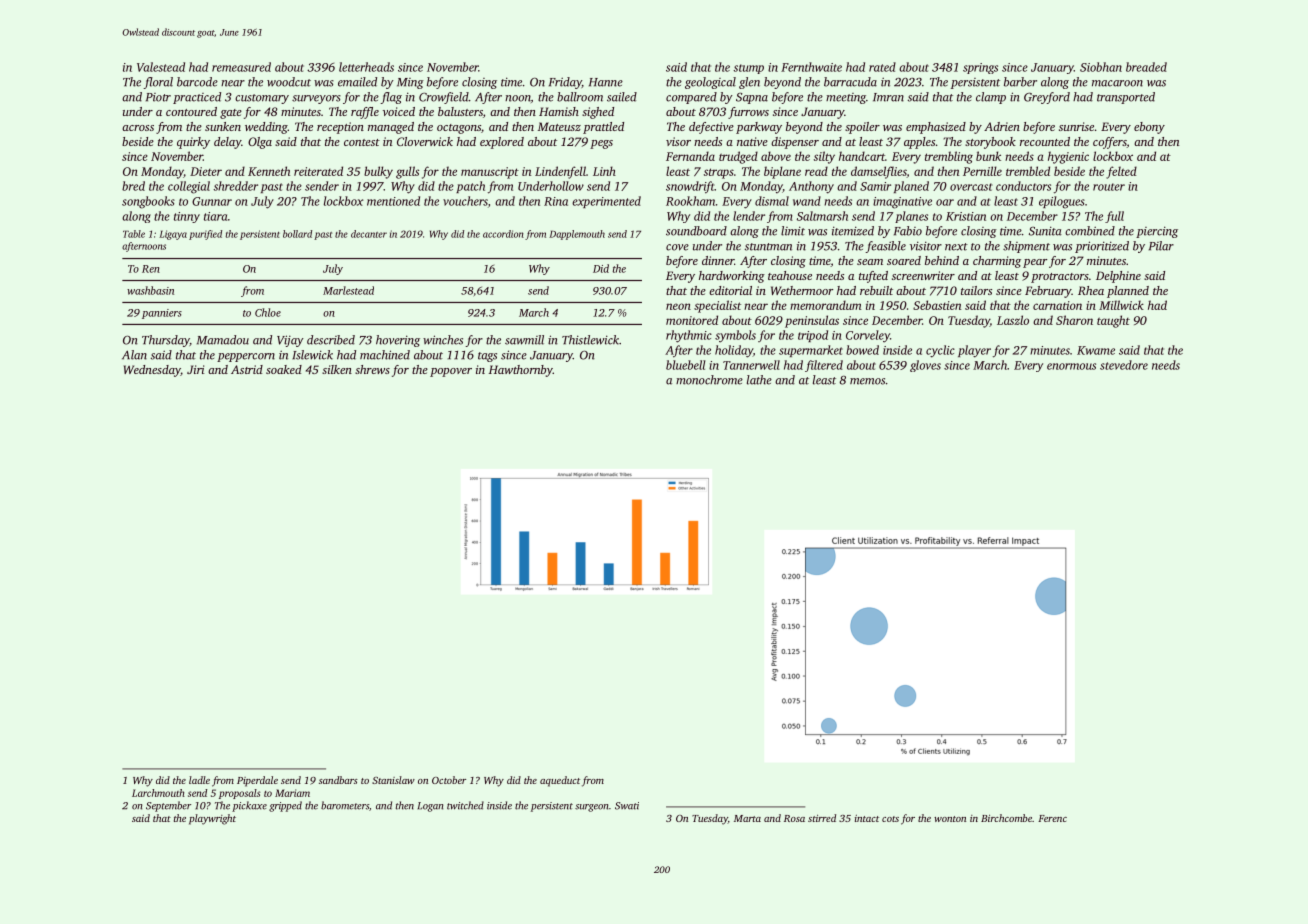  What do you see at coordinates (1052, 818) in the document?
I see `Ferenc` at bounding box center [1052, 818].
